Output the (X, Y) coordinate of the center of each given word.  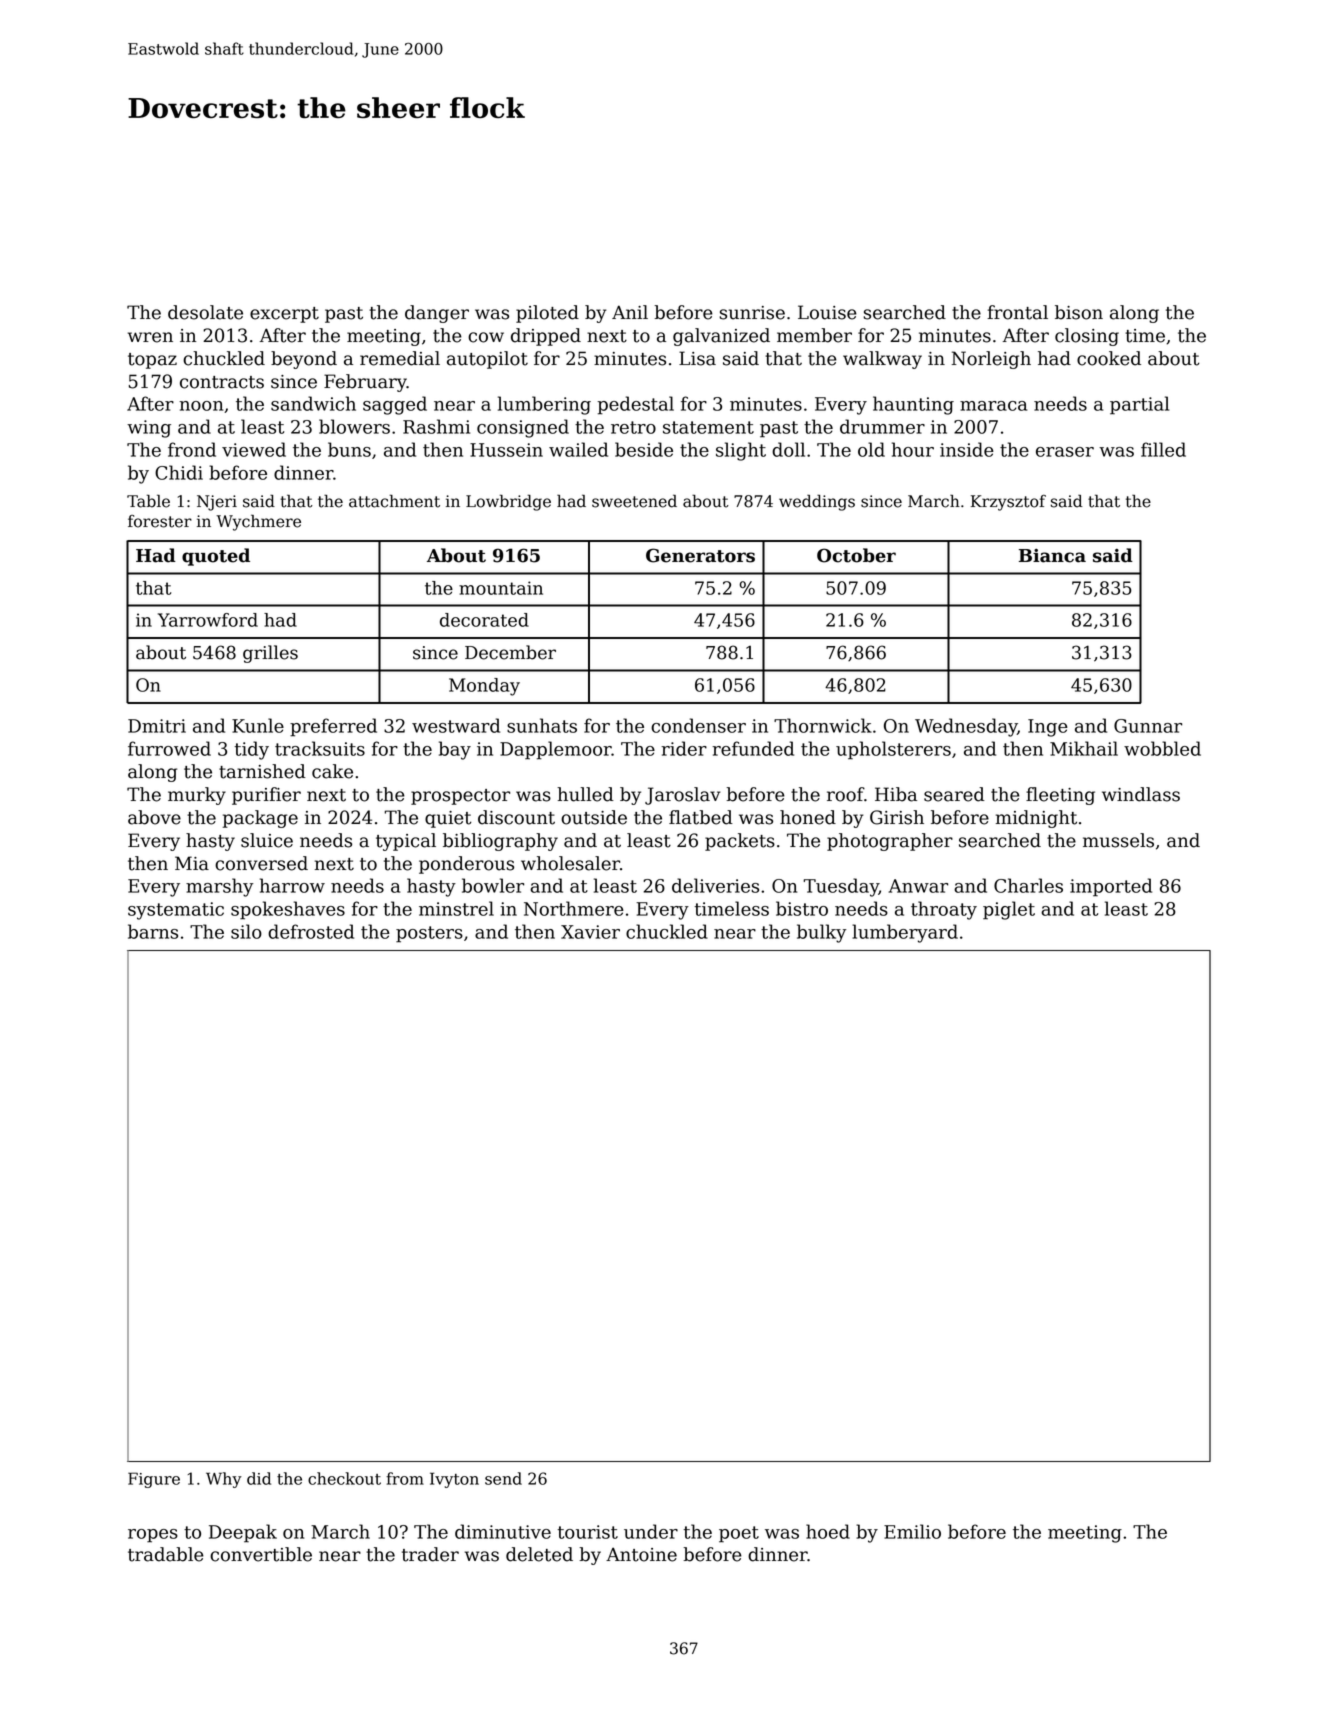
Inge (1048, 728)
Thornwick (823, 725)
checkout (344, 1478)
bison (1079, 312)
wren (150, 337)
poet (739, 1534)
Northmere (574, 908)
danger (437, 314)
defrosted (311, 931)
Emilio (912, 1531)
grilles (270, 654)
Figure (154, 1480)
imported (1111, 887)
